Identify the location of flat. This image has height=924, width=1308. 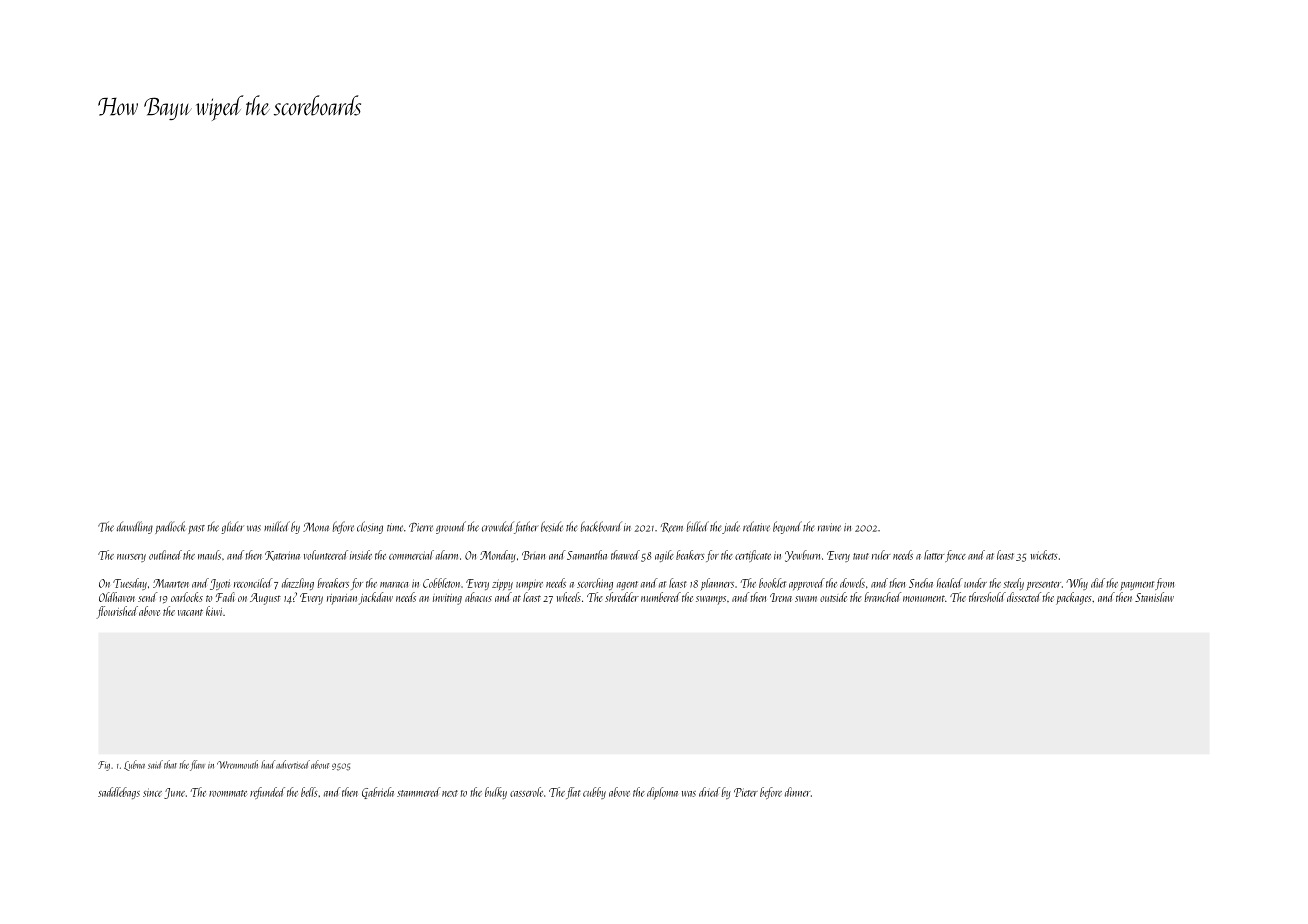
(573, 793).
